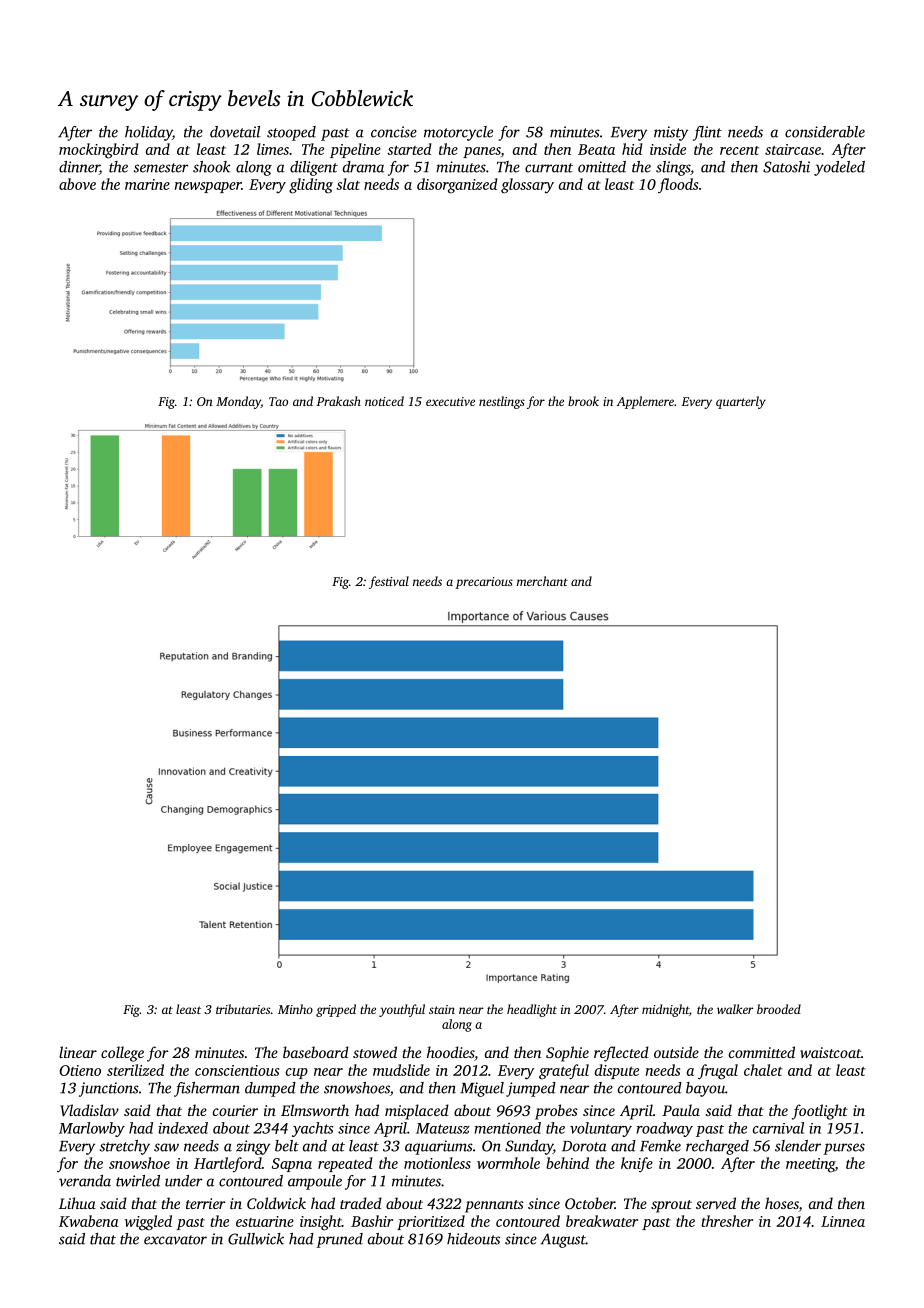 The image size is (924, 1308). Describe the element at coordinates (278, 401) in the document. I see `Tao` at that location.
